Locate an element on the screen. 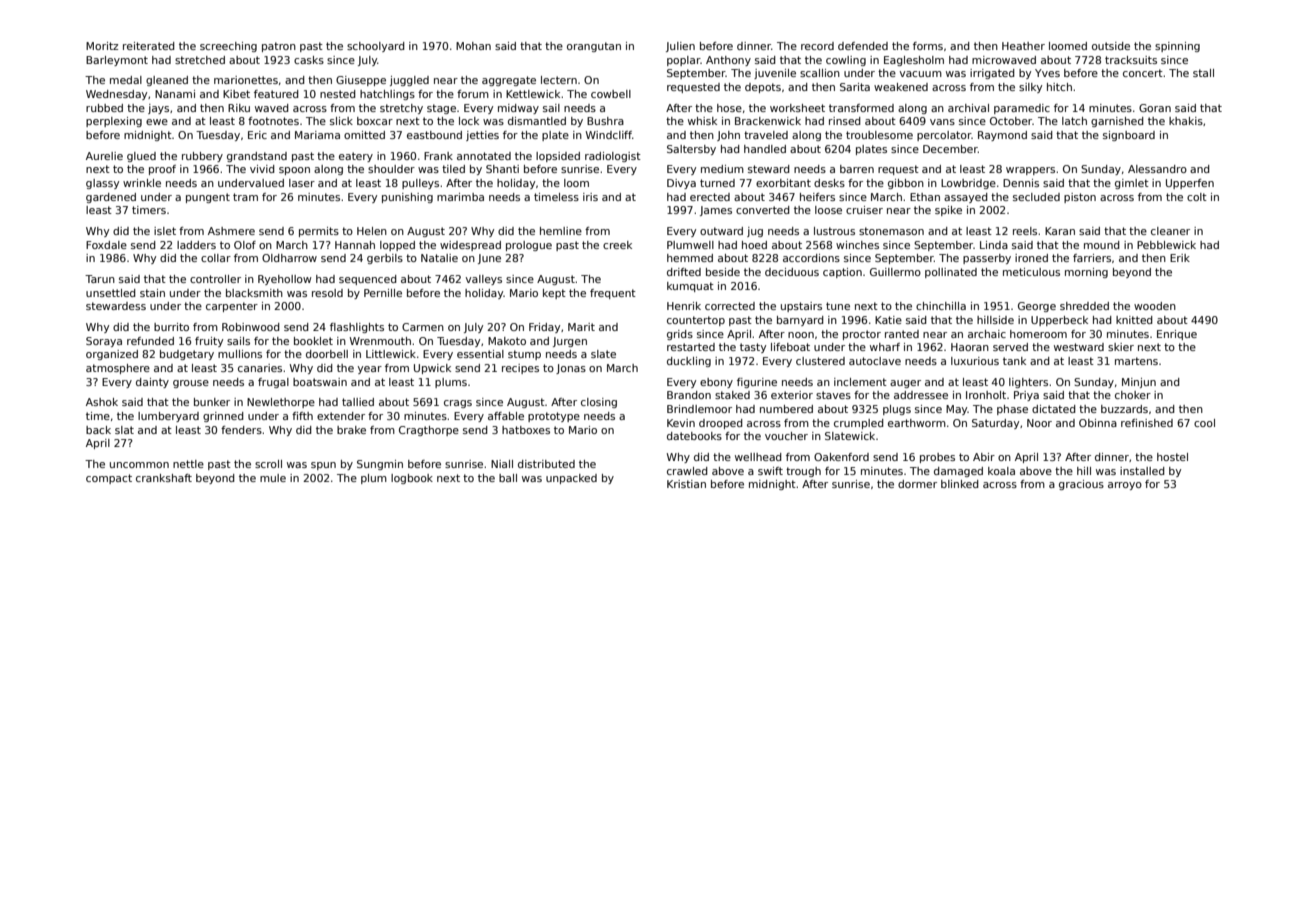  traveled is located at coordinates (766, 135).
